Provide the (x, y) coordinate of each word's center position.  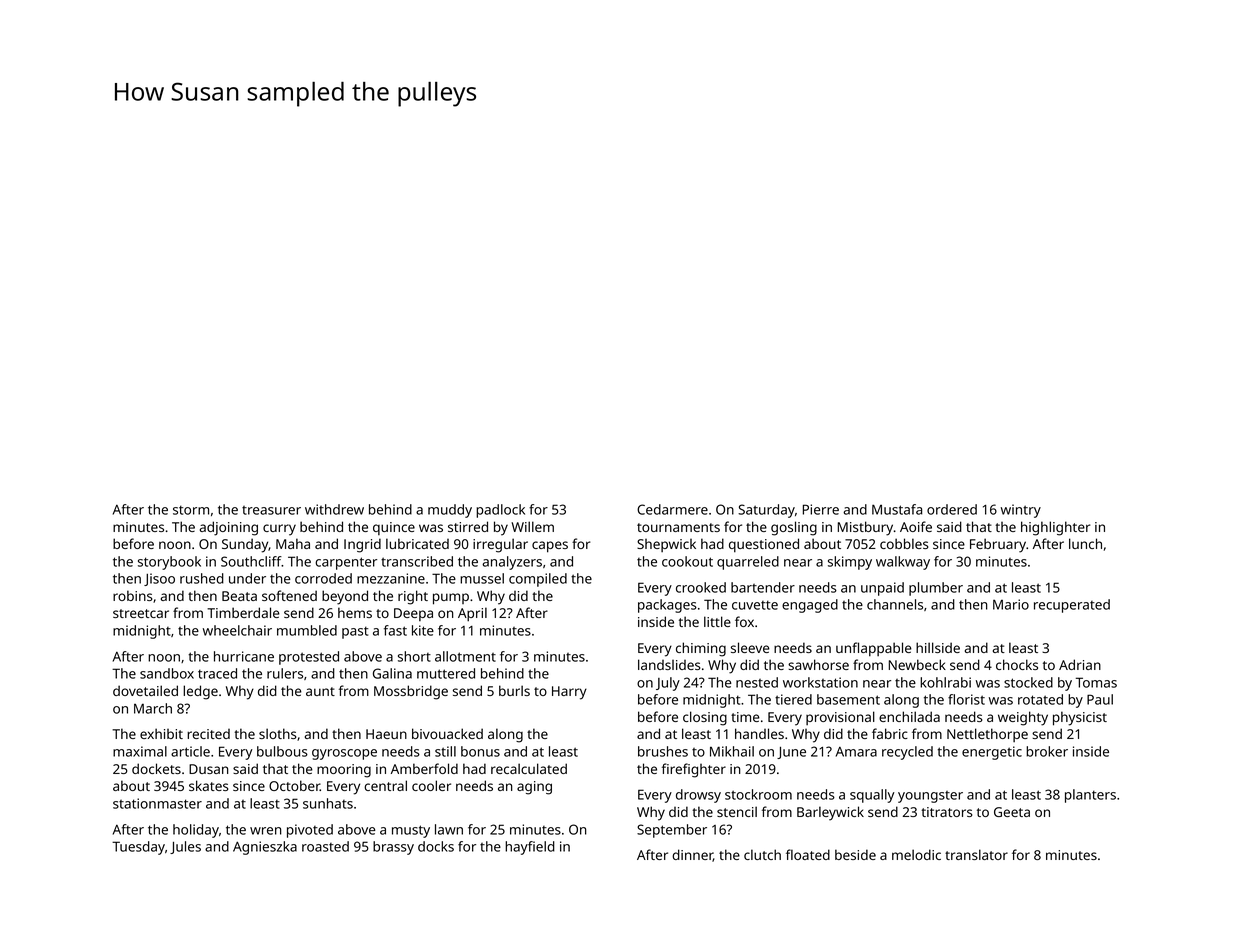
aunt (320, 691)
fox (744, 621)
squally (872, 796)
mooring (344, 771)
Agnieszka (265, 848)
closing (705, 718)
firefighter (694, 770)
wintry (1021, 511)
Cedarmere (672, 509)
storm (191, 510)
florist (966, 699)
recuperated (1072, 606)
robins (133, 595)
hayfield (530, 848)
